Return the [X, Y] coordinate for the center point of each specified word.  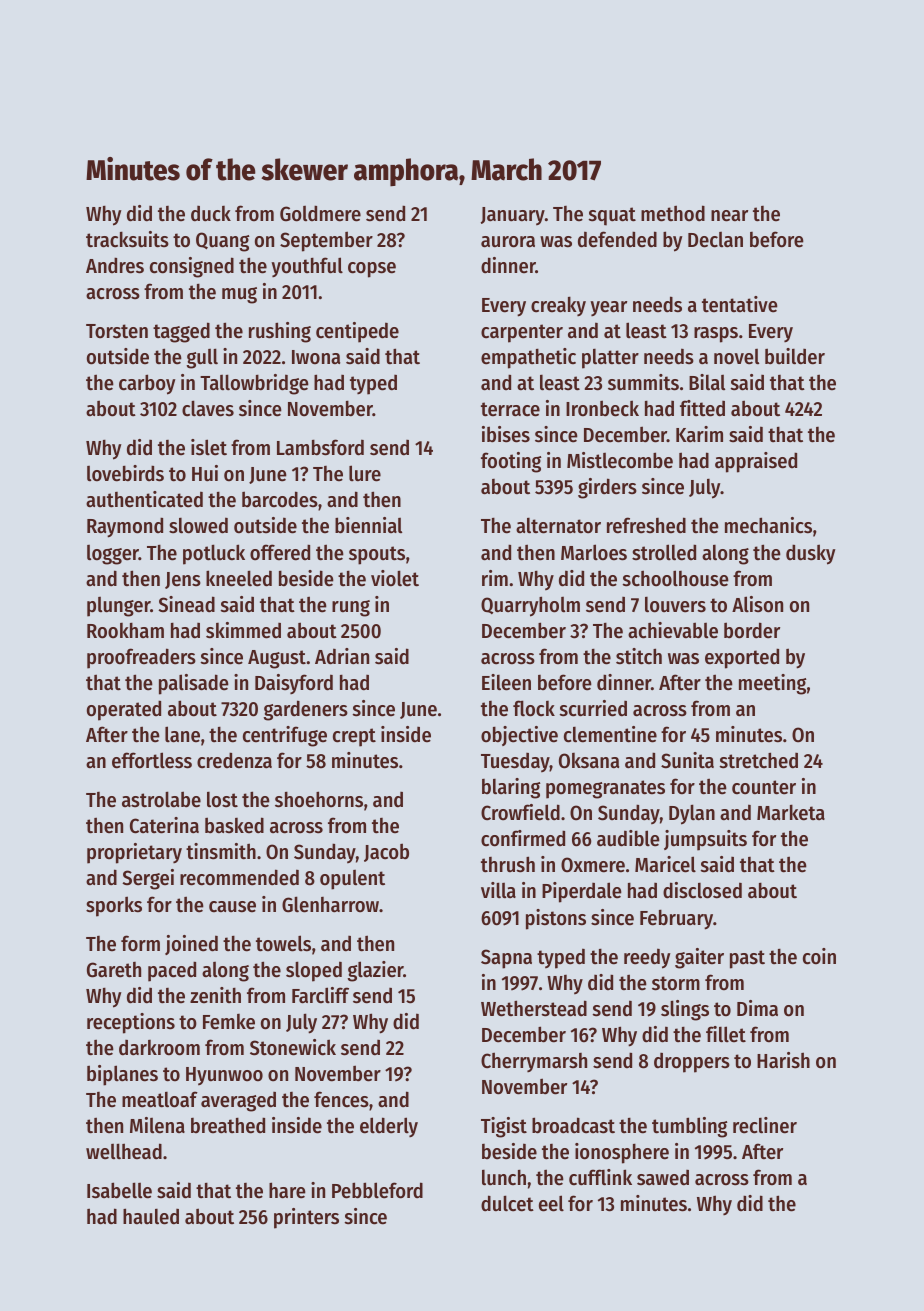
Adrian [342, 656]
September [326, 241]
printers [306, 1218]
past [747, 959]
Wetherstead [534, 1008]
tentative [740, 304]
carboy [147, 384]
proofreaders [141, 658]
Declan [715, 240]
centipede [357, 332]
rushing [280, 332]
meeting [772, 684]
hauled [151, 1216]
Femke [229, 1022]
